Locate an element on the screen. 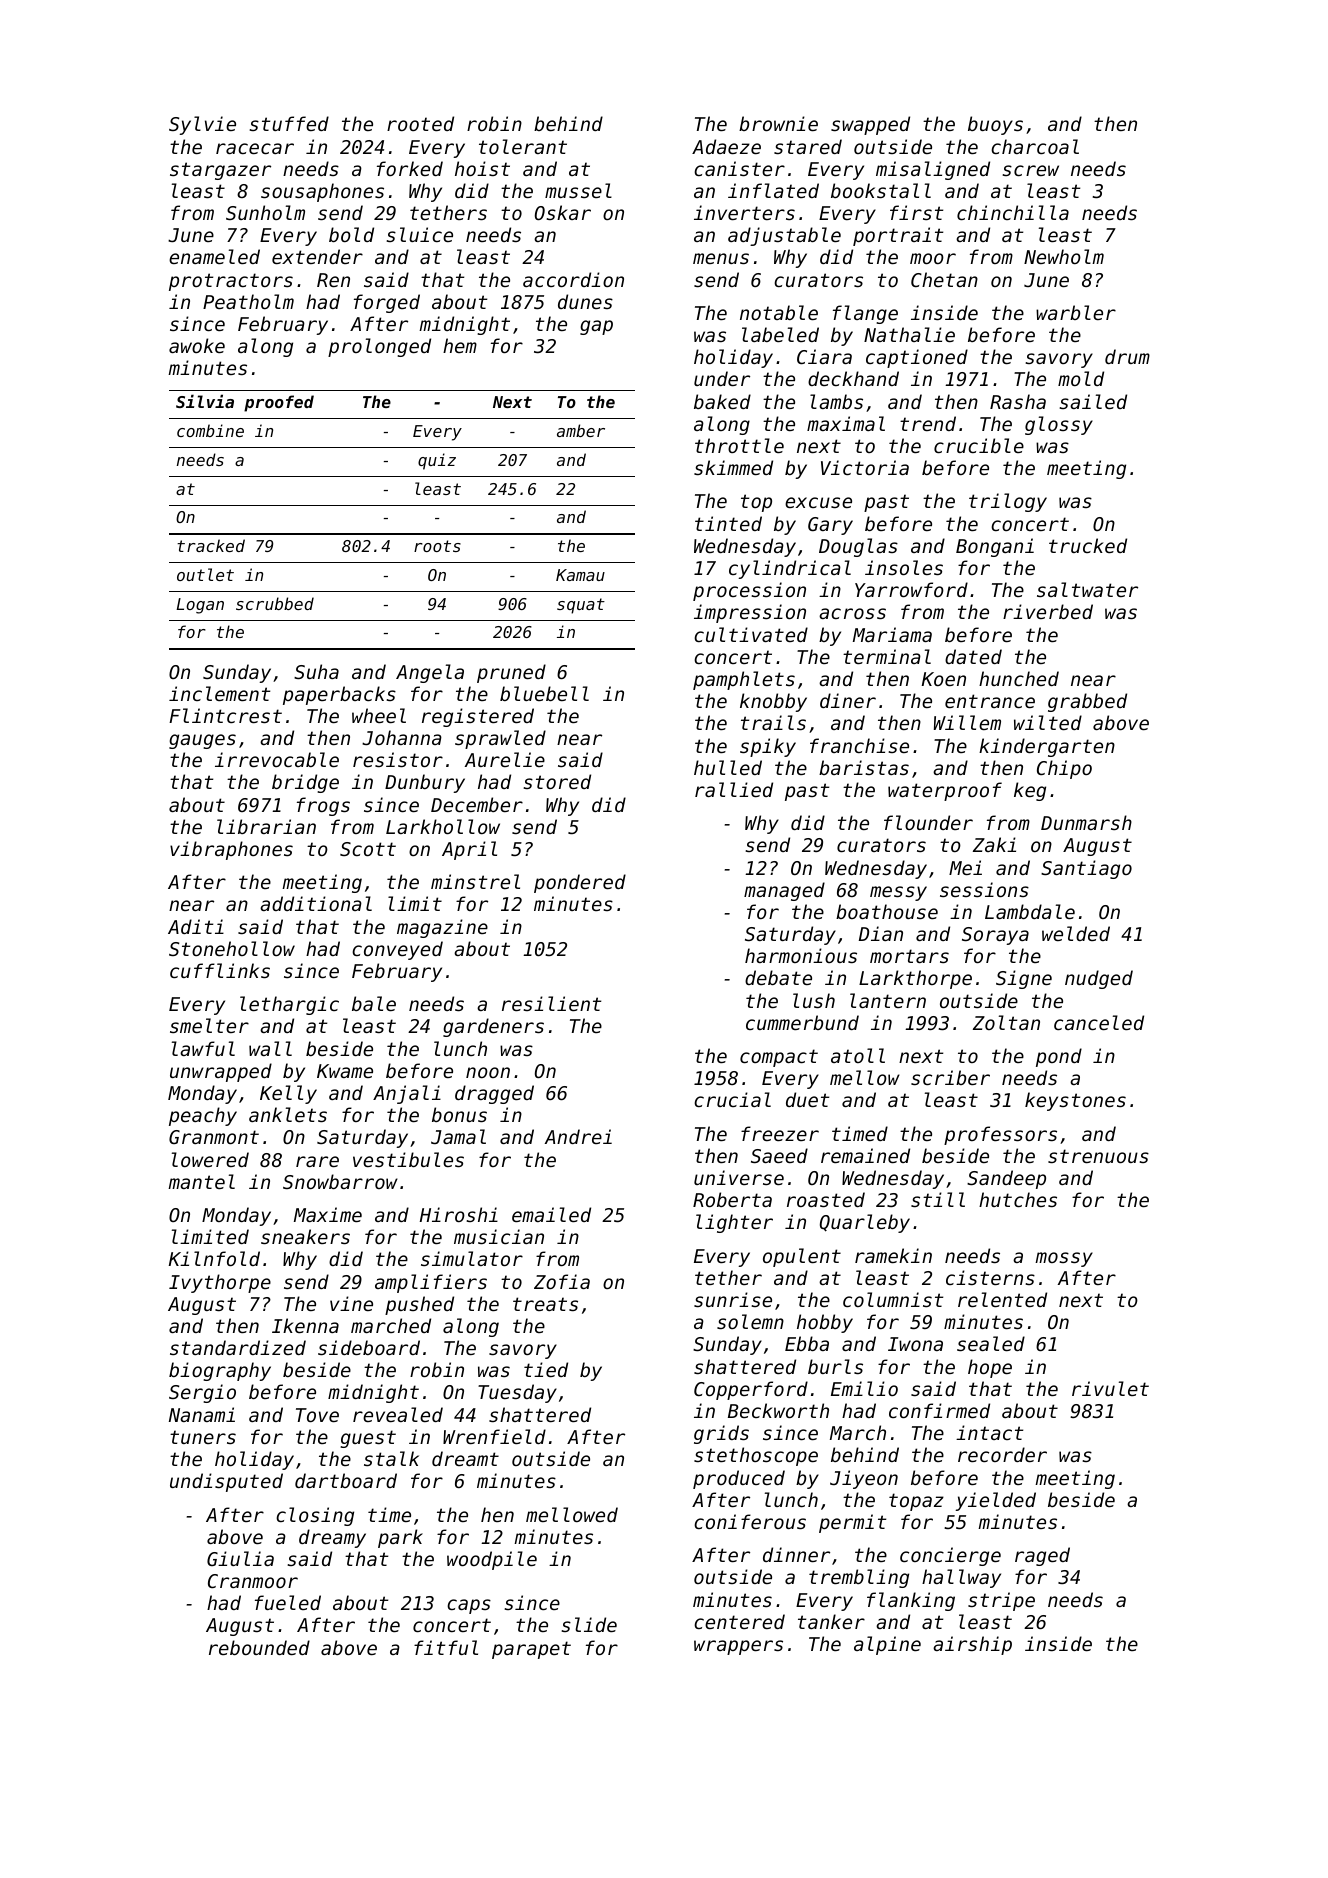 The image size is (1328, 1878). anklets is located at coordinates (288, 1114).
